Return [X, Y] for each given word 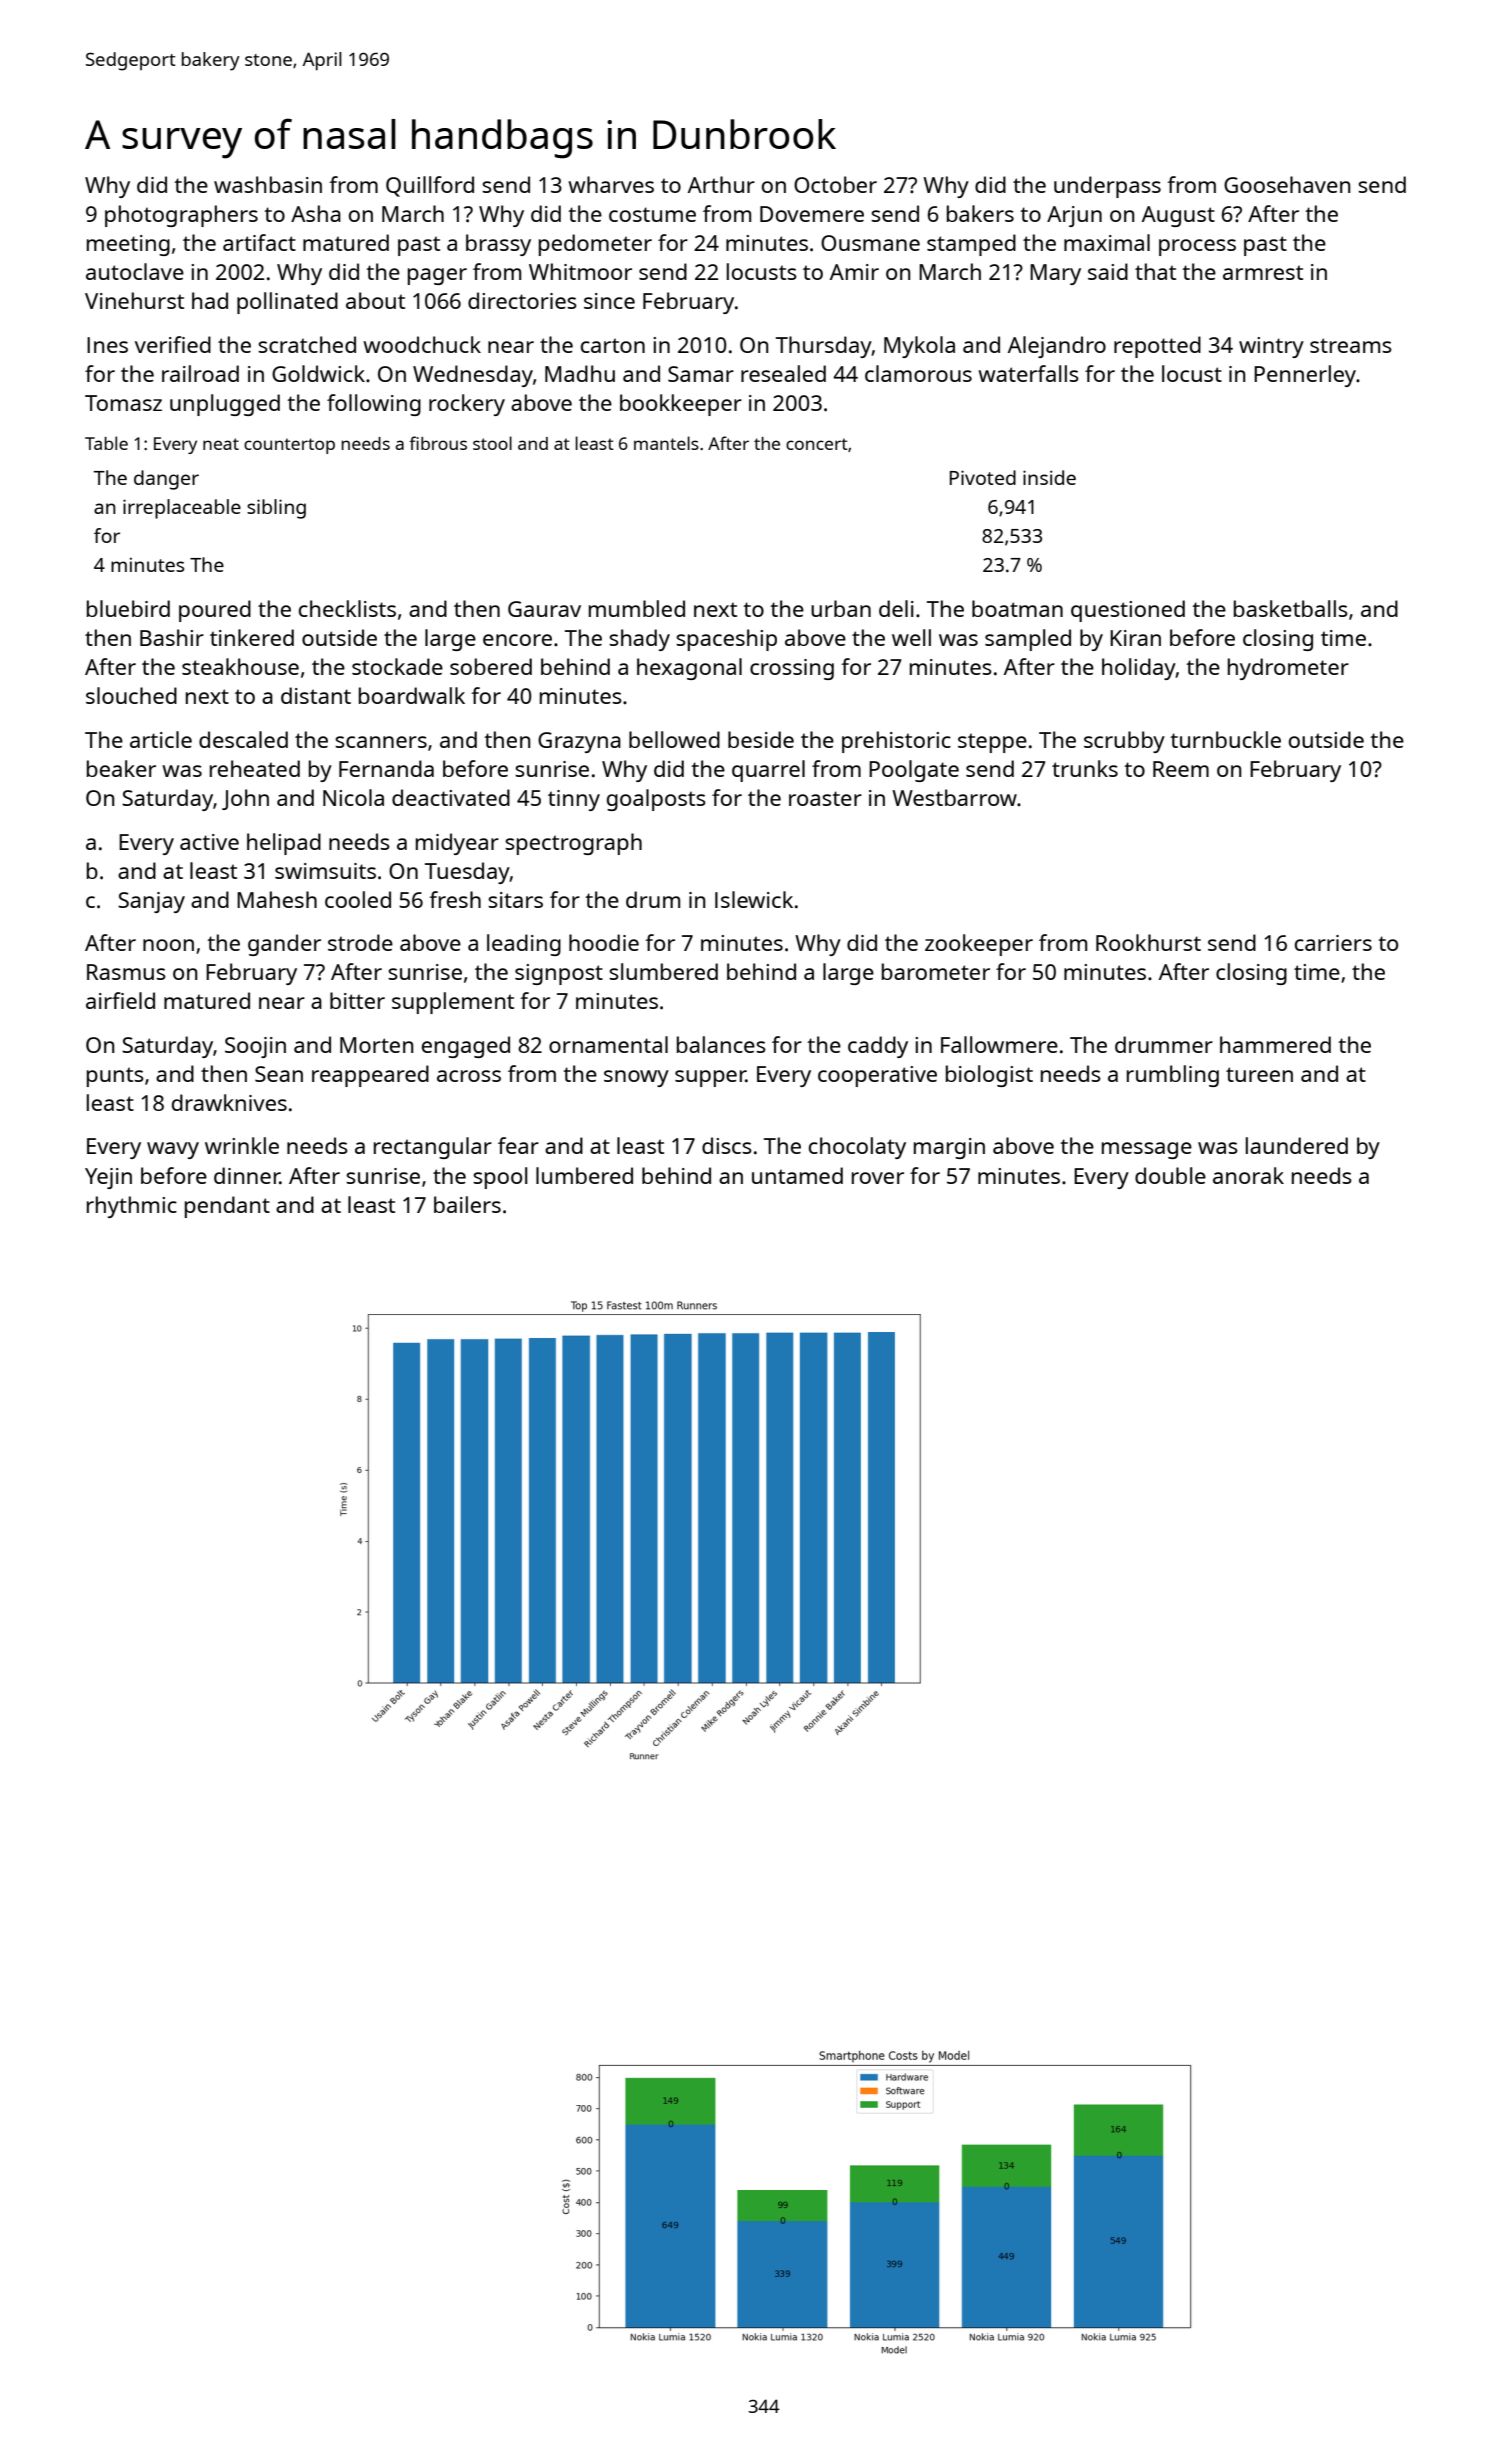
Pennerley [1305, 376]
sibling [276, 509]
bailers [467, 1204]
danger [166, 480]
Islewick [754, 899]
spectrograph [573, 844]
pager [437, 276]
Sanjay [151, 902]
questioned [1128, 611]
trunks [1085, 768]
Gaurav [544, 609]
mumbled [637, 608]
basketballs [1291, 608]
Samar [701, 374]
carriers [1333, 943]
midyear [457, 844]
